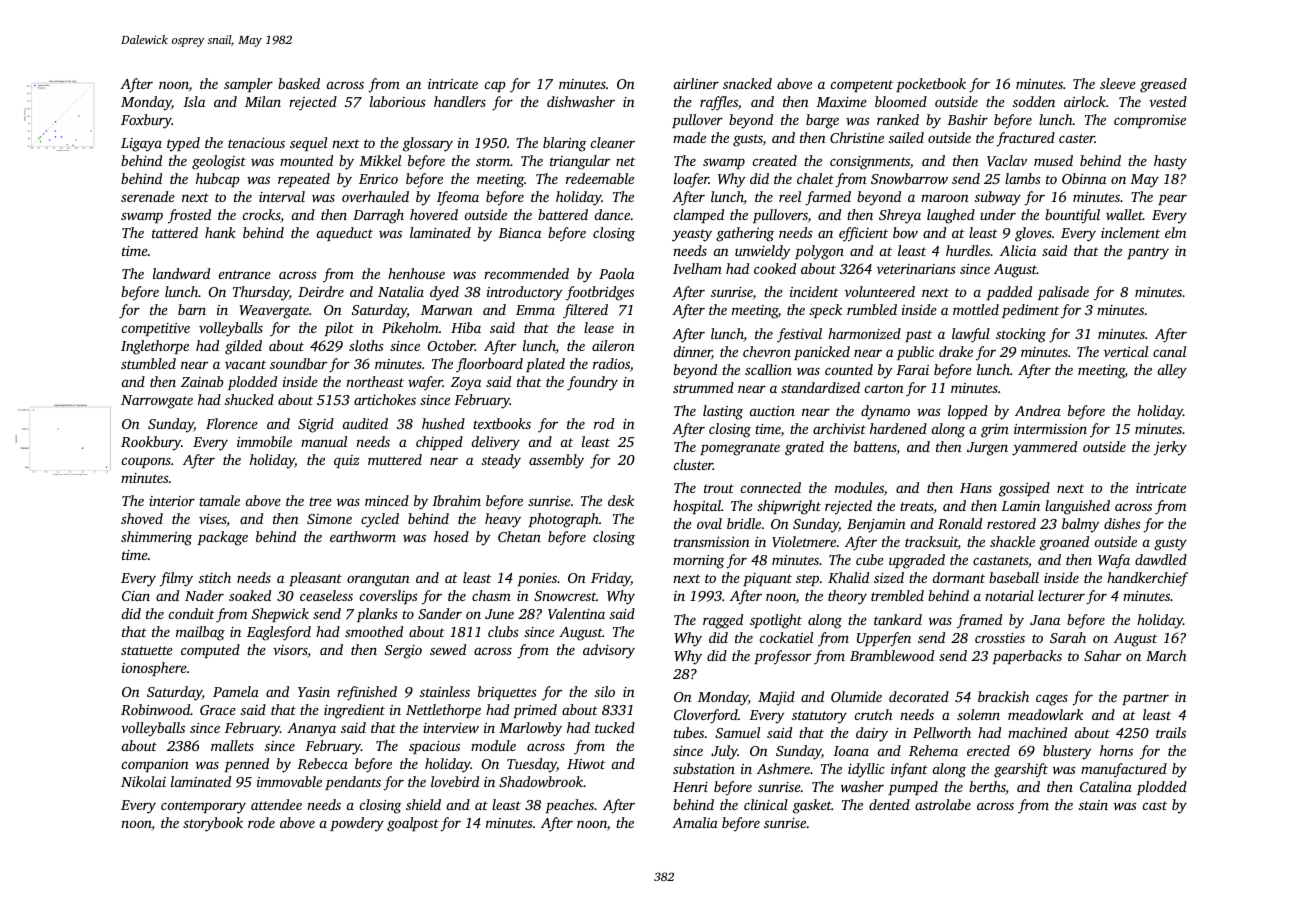 Image resolution: width=1308 pixels, height=924 pixels. Describe the element at coordinates (143, 781) in the screenshot. I see `Nikolai` at that location.
